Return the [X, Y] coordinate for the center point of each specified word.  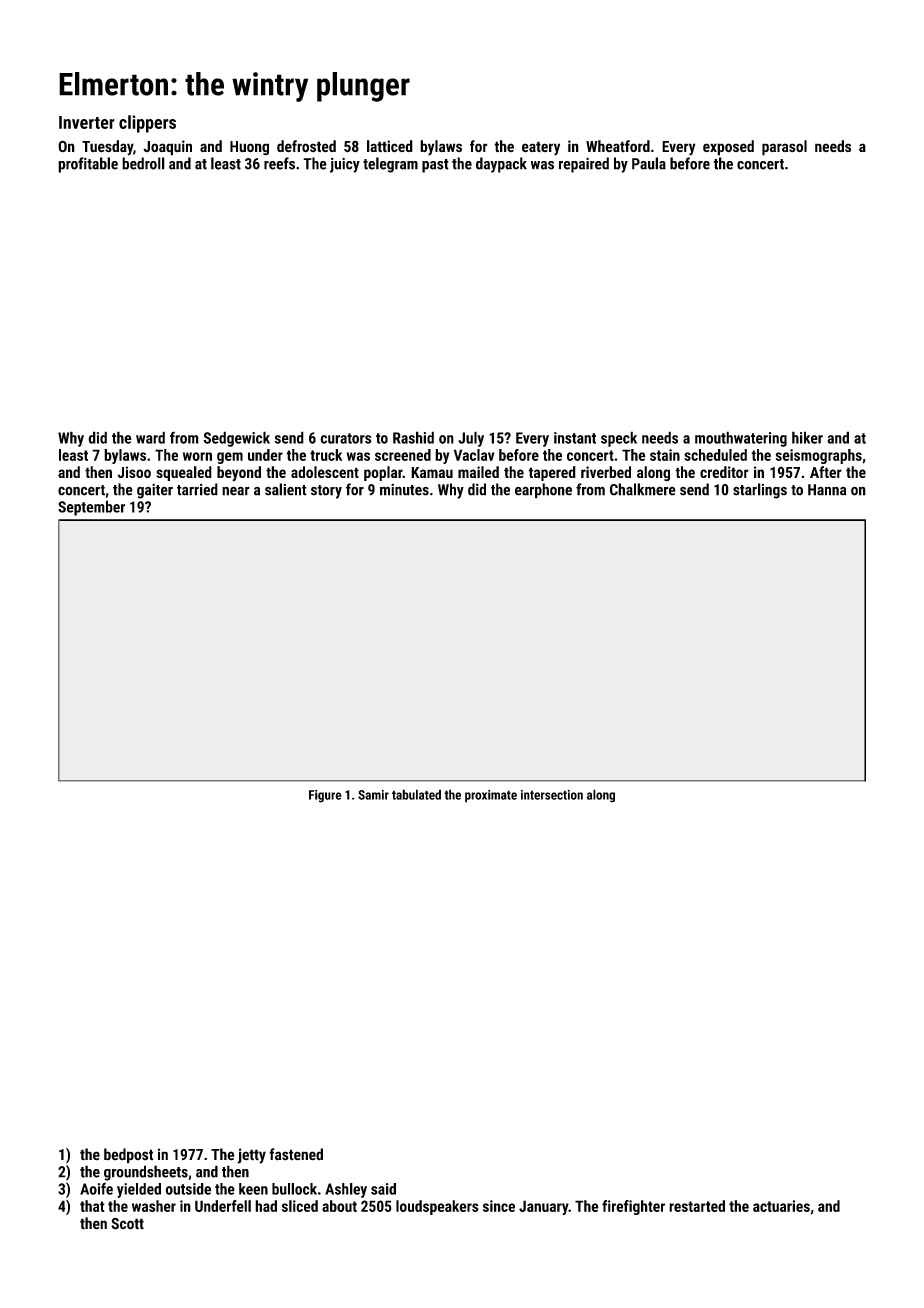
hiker [807, 437]
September [91, 508]
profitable [88, 165]
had [266, 1206]
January [544, 1207]
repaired [584, 165]
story [326, 492]
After [826, 472]
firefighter [633, 1207]
